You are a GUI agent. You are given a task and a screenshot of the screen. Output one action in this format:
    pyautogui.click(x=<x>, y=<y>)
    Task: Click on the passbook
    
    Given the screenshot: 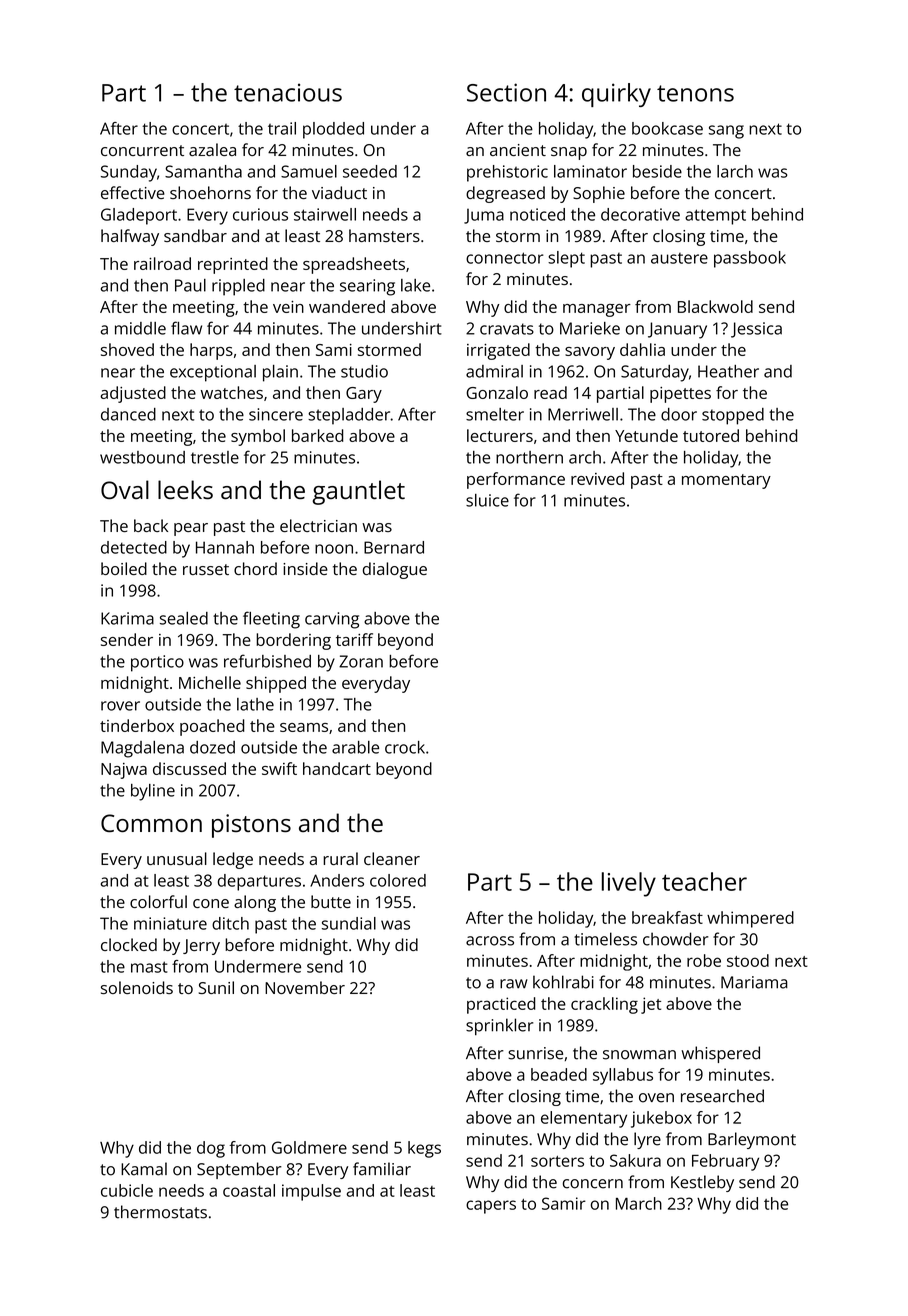 What is the action you would take?
    pyautogui.click(x=750, y=259)
